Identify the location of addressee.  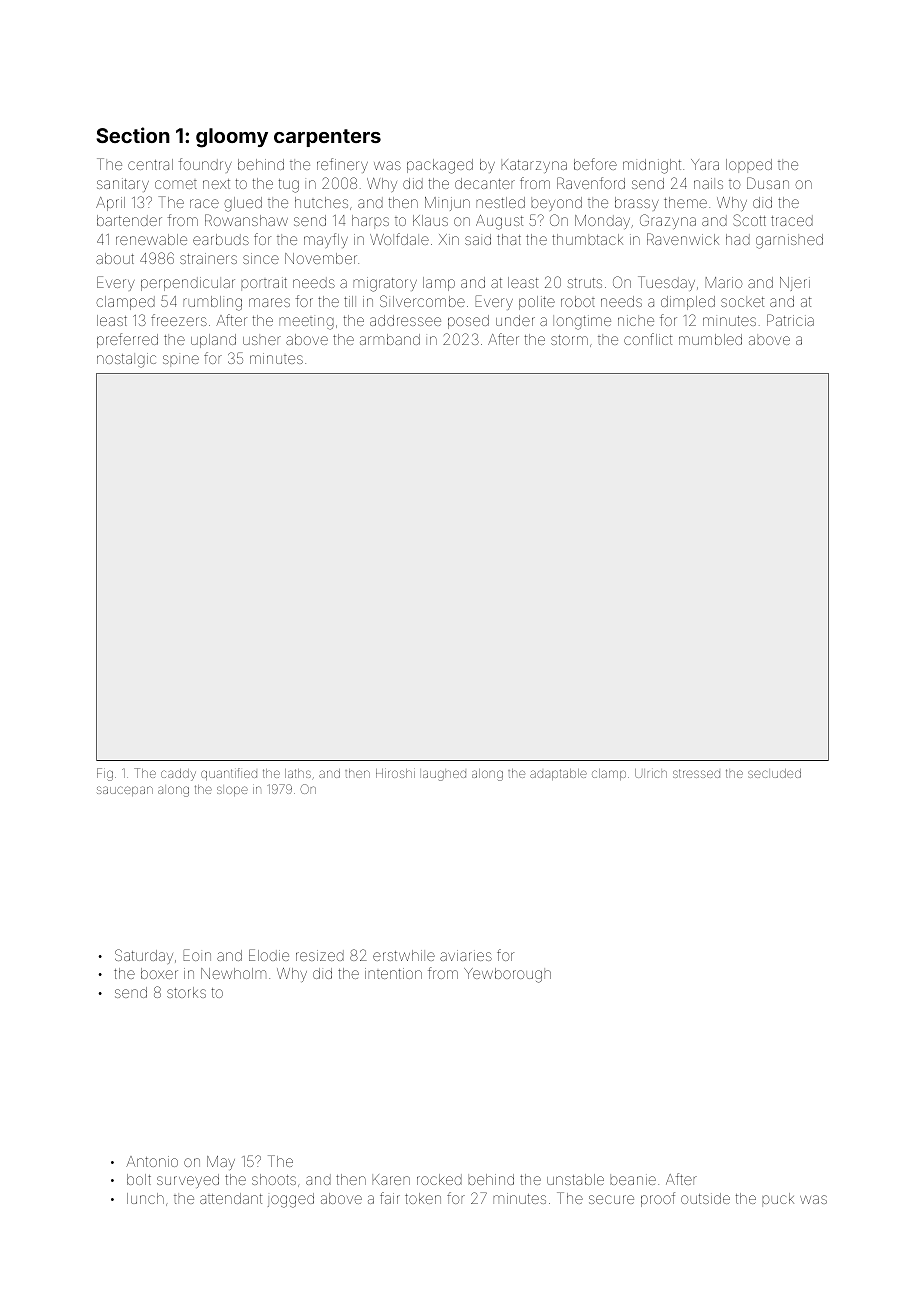
(405, 320).
